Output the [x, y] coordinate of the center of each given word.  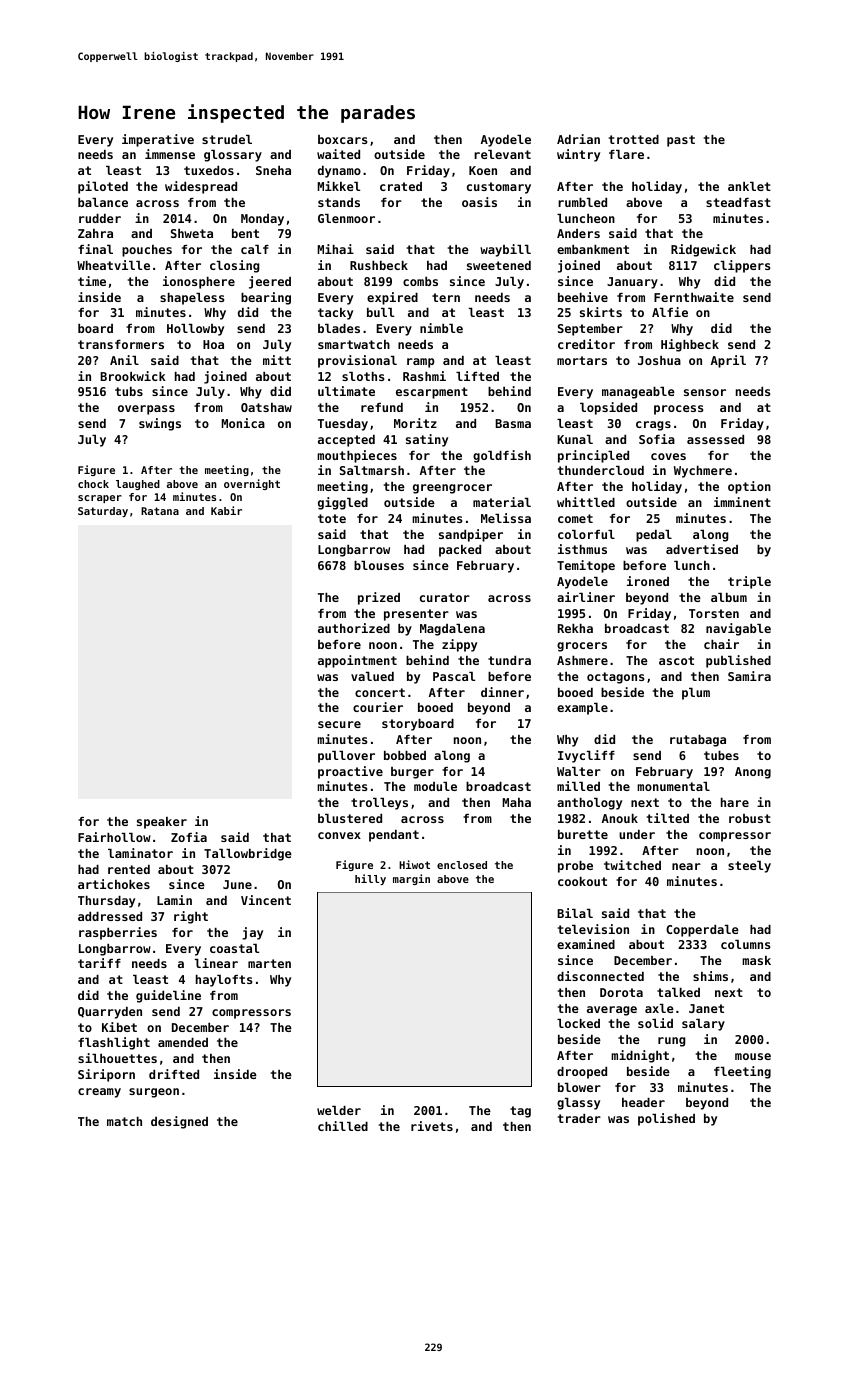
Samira [749, 676]
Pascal [454, 676]
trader [579, 1118]
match [124, 1121]
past [681, 141]
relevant [502, 154]
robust [750, 818]
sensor [705, 392]
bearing [266, 298]
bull [380, 312]
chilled [343, 1126]
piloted [103, 187]
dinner [502, 692]
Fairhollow [114, 837]
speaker [162, 823]
